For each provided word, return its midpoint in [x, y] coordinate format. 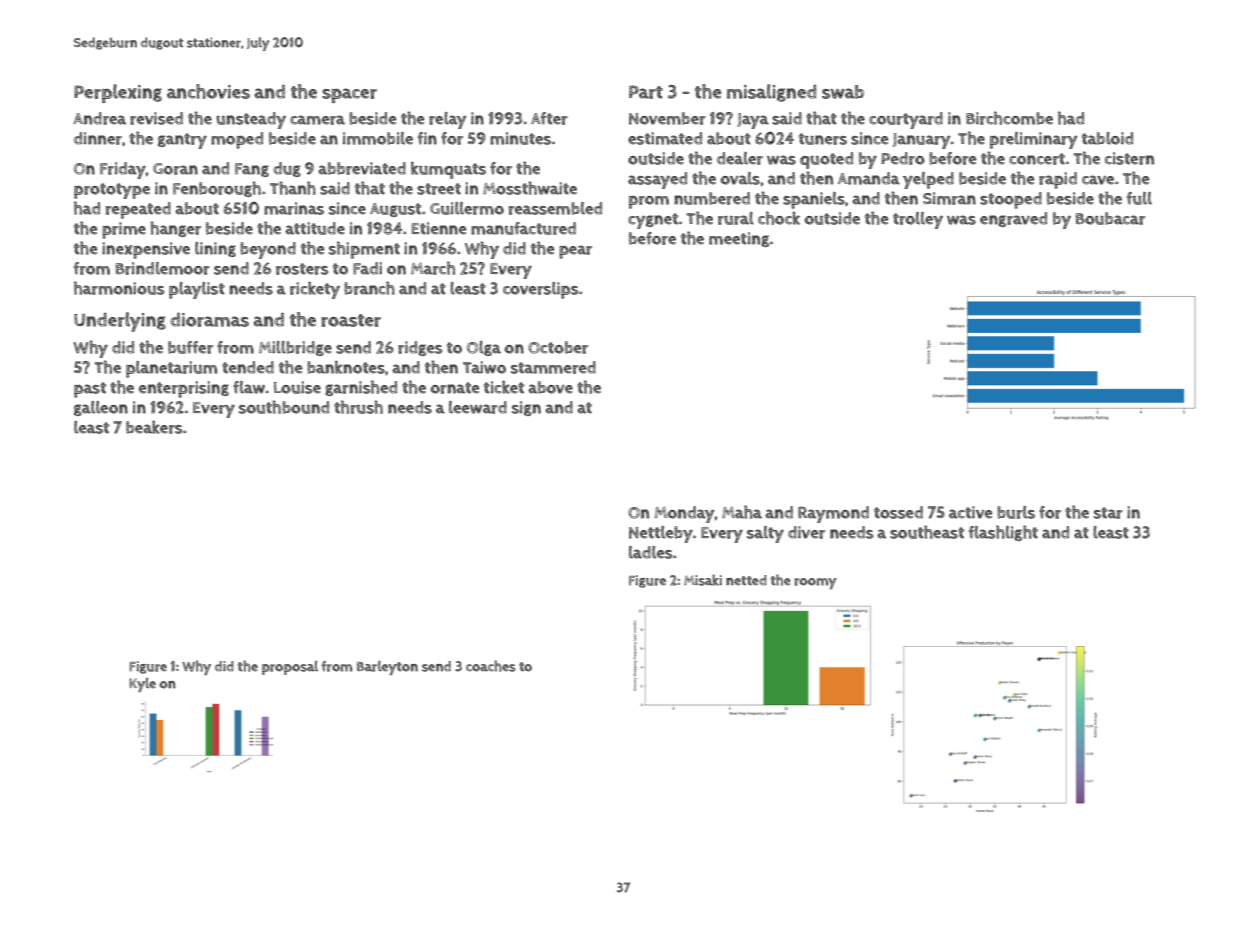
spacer [349, 95]
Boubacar [1110, 218]
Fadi [367, 268]
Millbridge [295, 348]
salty [765, 534]
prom [649, 202]
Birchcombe [1009, 118]
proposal [290, 668]
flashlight [1003, 533]
